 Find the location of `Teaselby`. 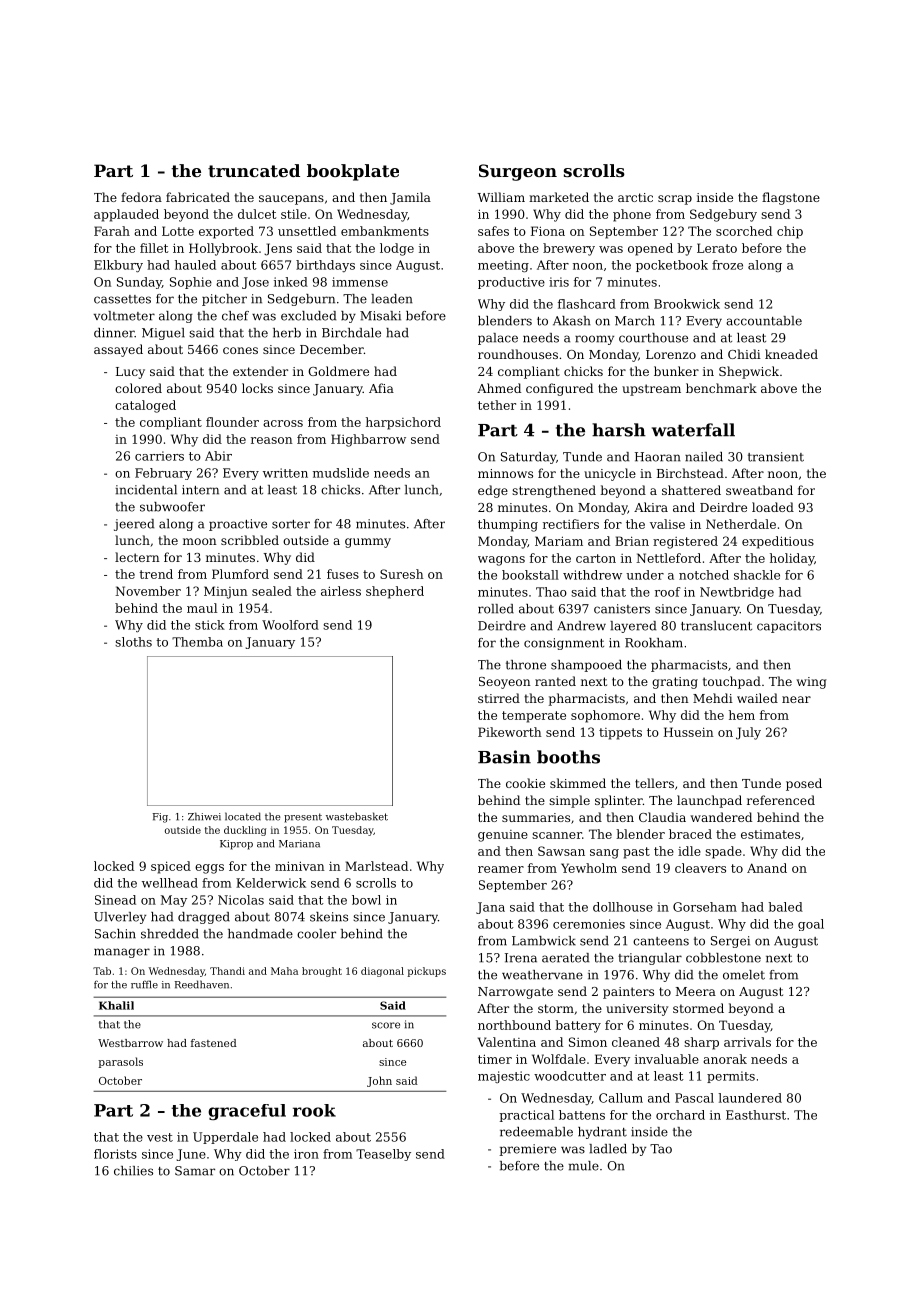

Teaselby is located at coordinates (383, 1155).
